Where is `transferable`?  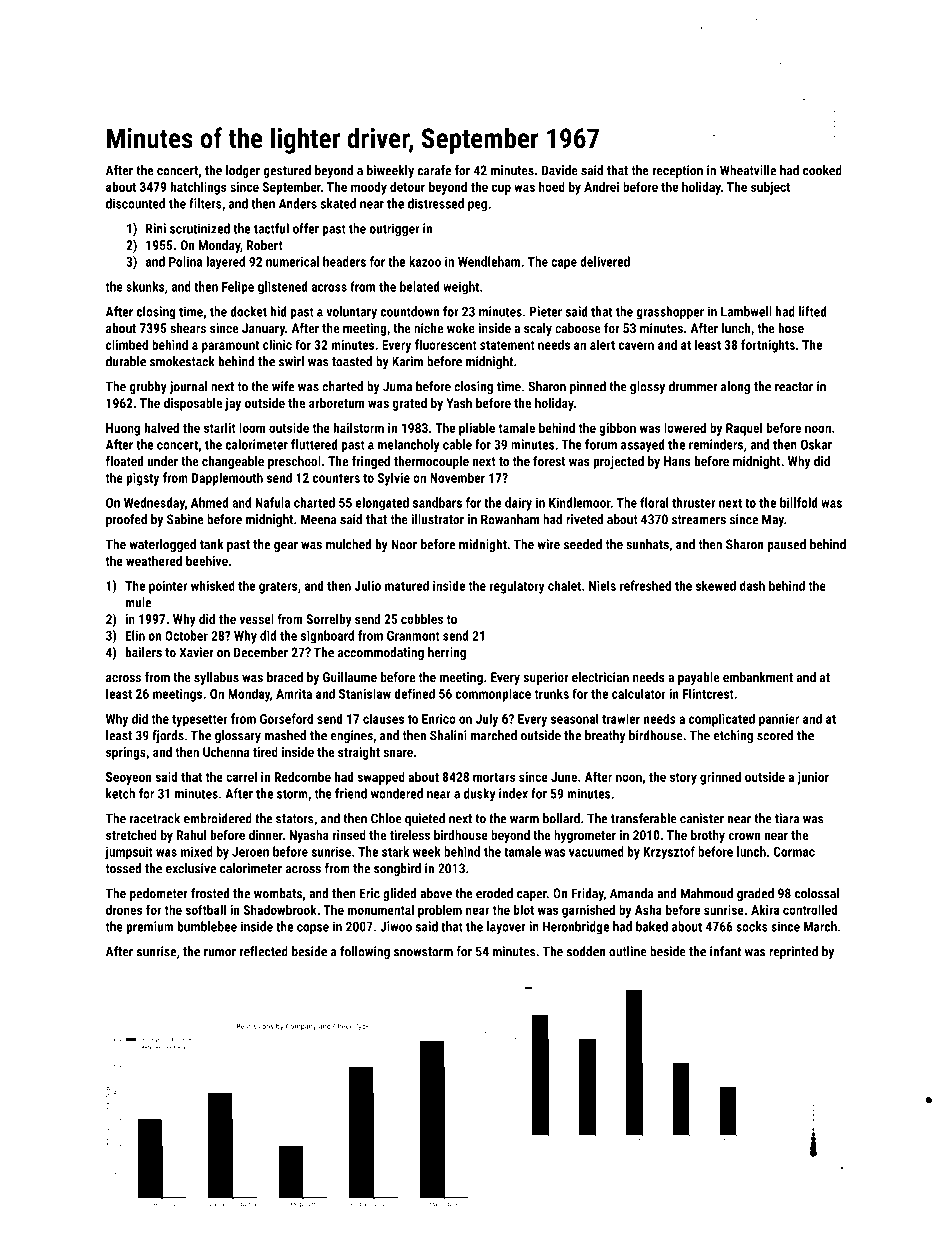
transferable is located at coordinates (644, 818).
